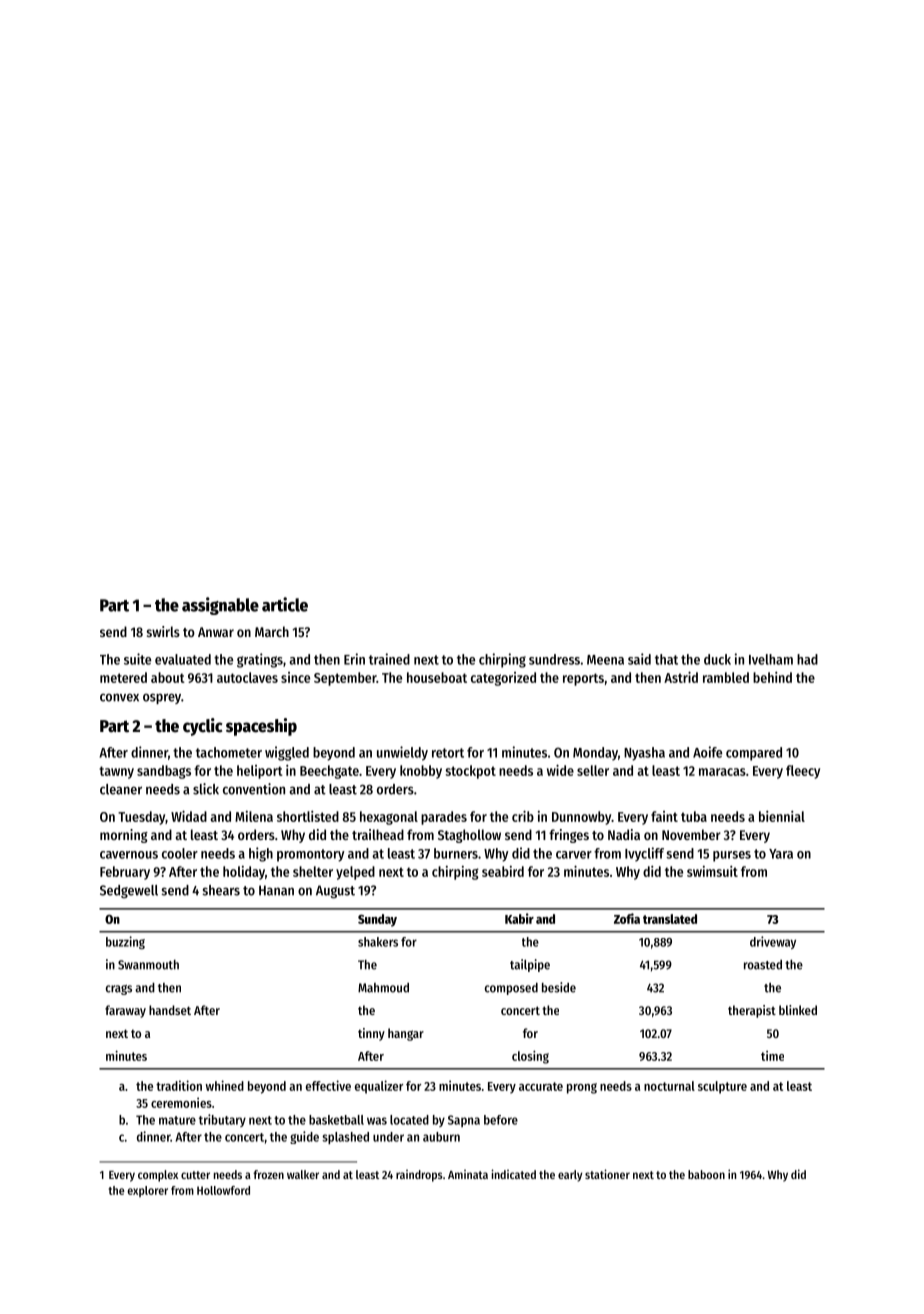 The width and height of the image is (924, 1314). I want to click on duck, so click(717, 659).
